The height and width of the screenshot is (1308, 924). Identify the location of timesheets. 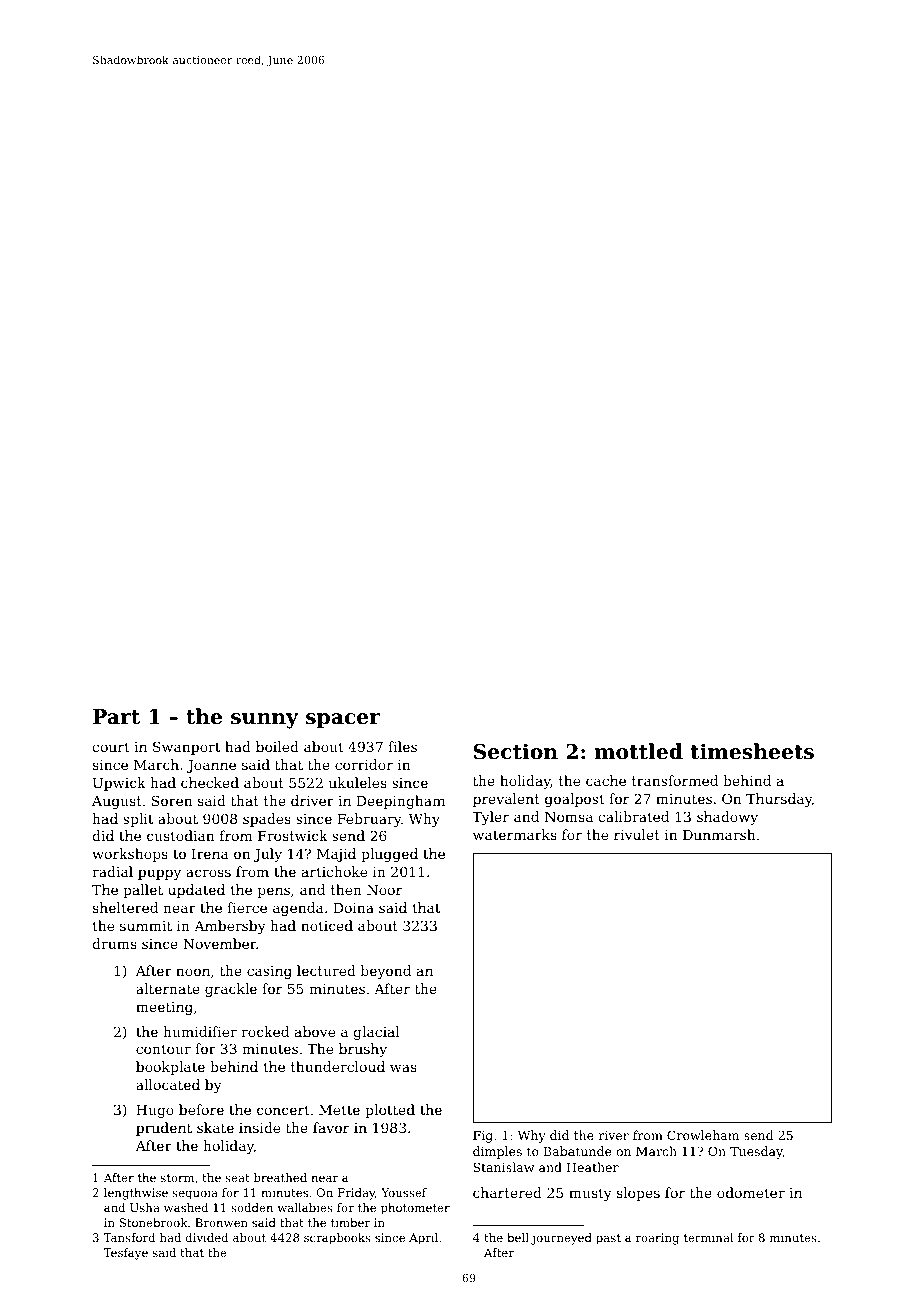
(752, 751).
